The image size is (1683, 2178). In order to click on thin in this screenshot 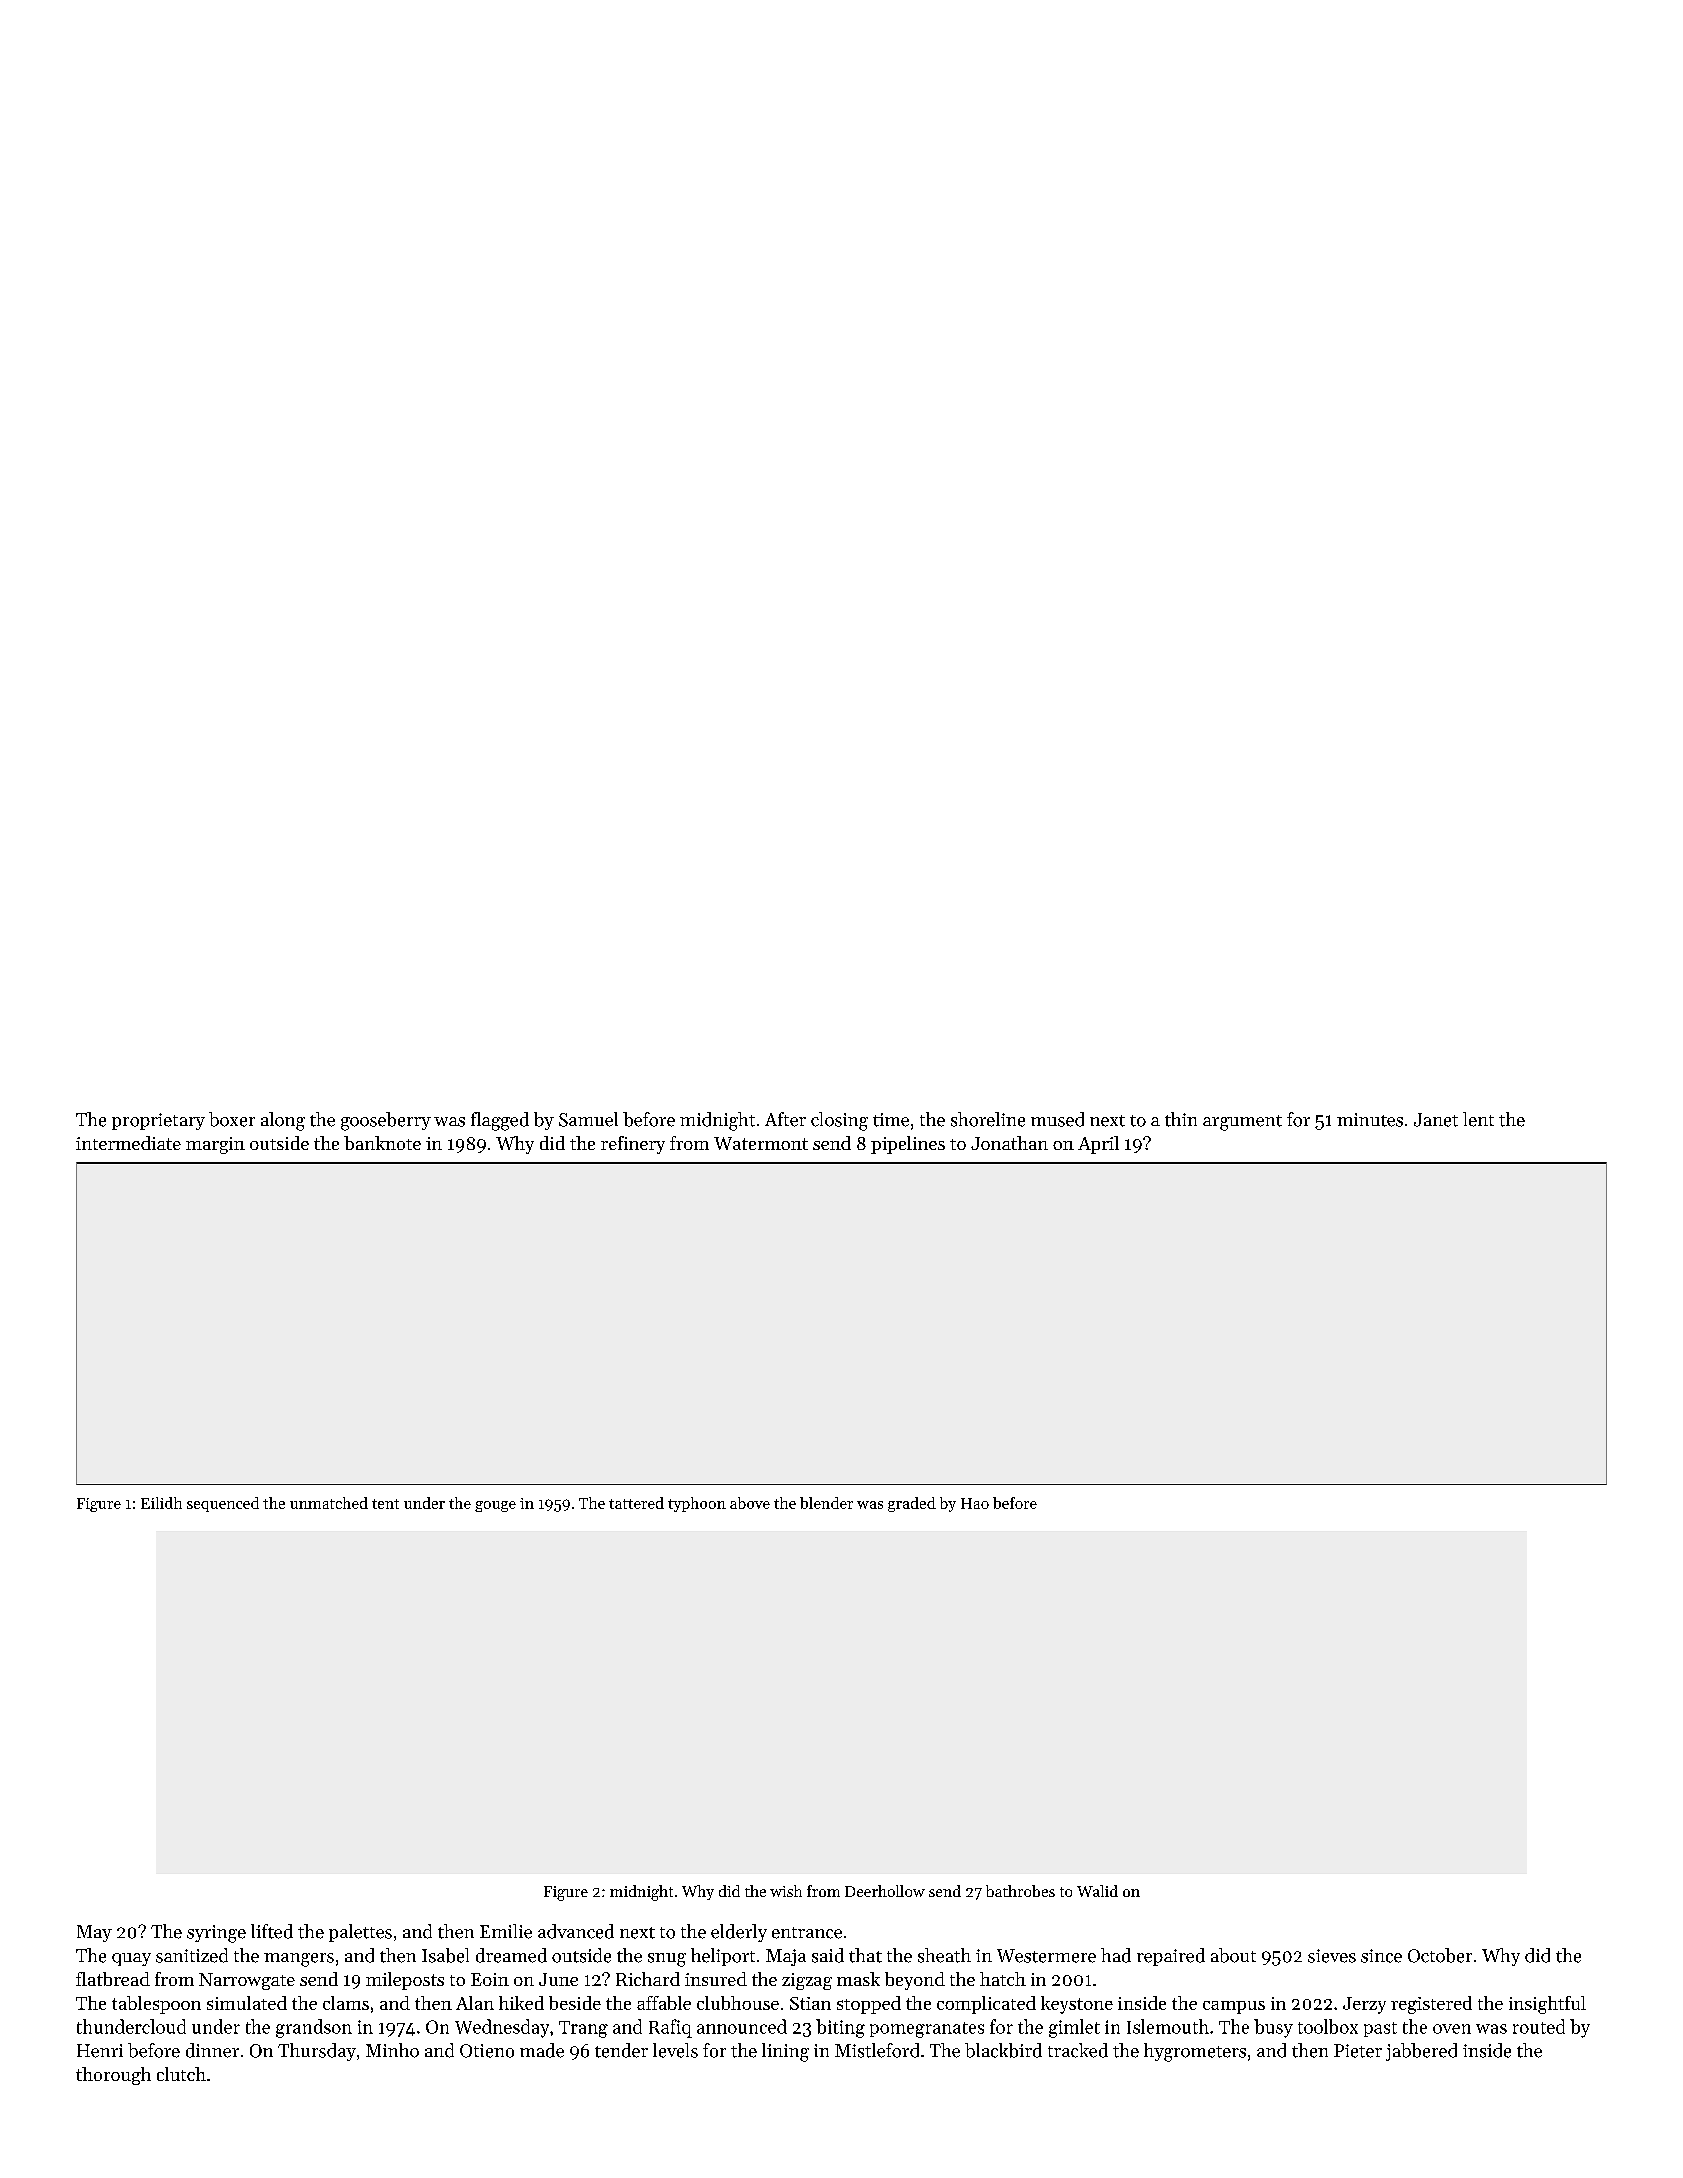, I will do `click(1181, 1119)`.
